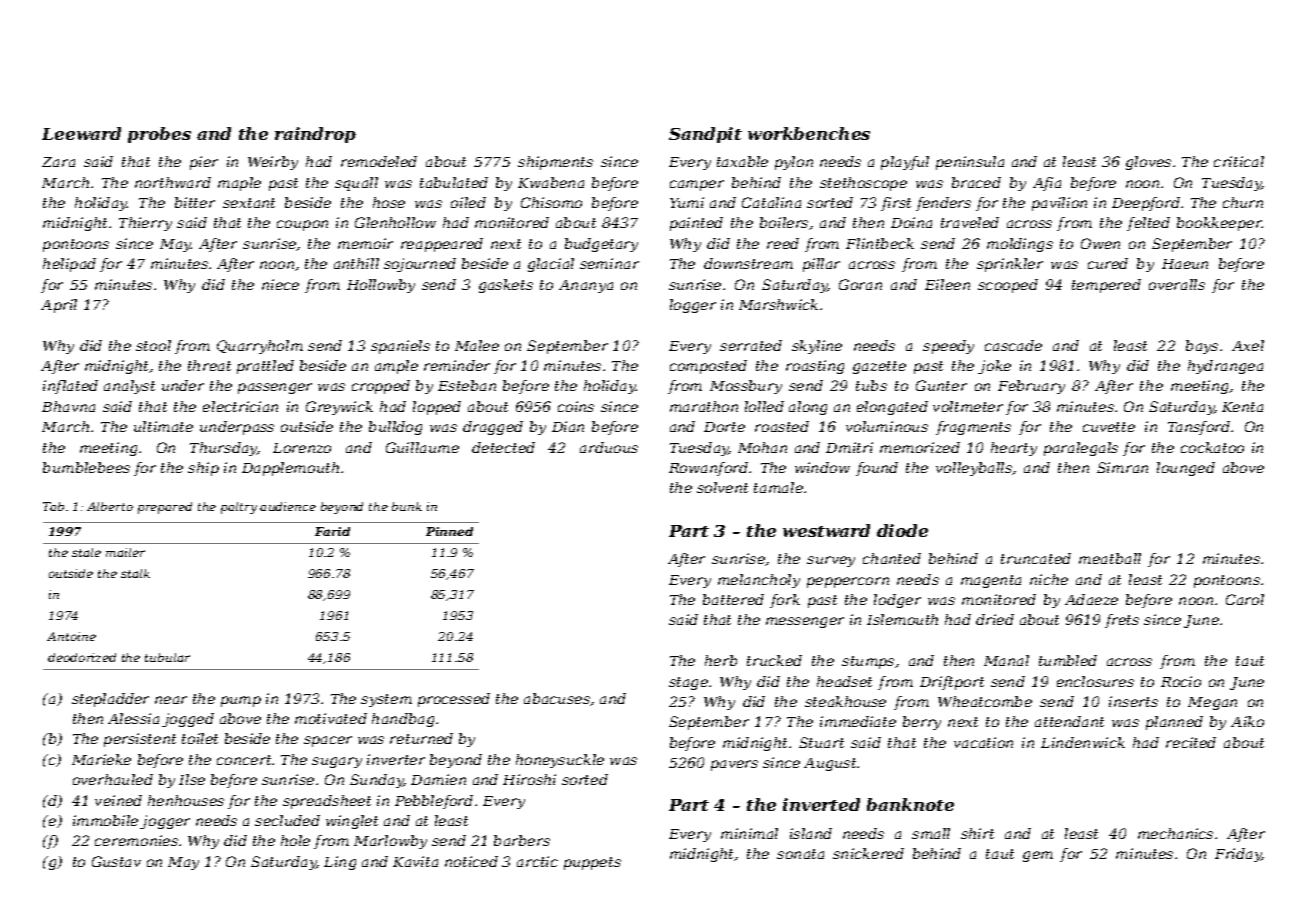 The width and height of the screenshot is (1308, 924). I want to click on stalk, so click(135, 573).
